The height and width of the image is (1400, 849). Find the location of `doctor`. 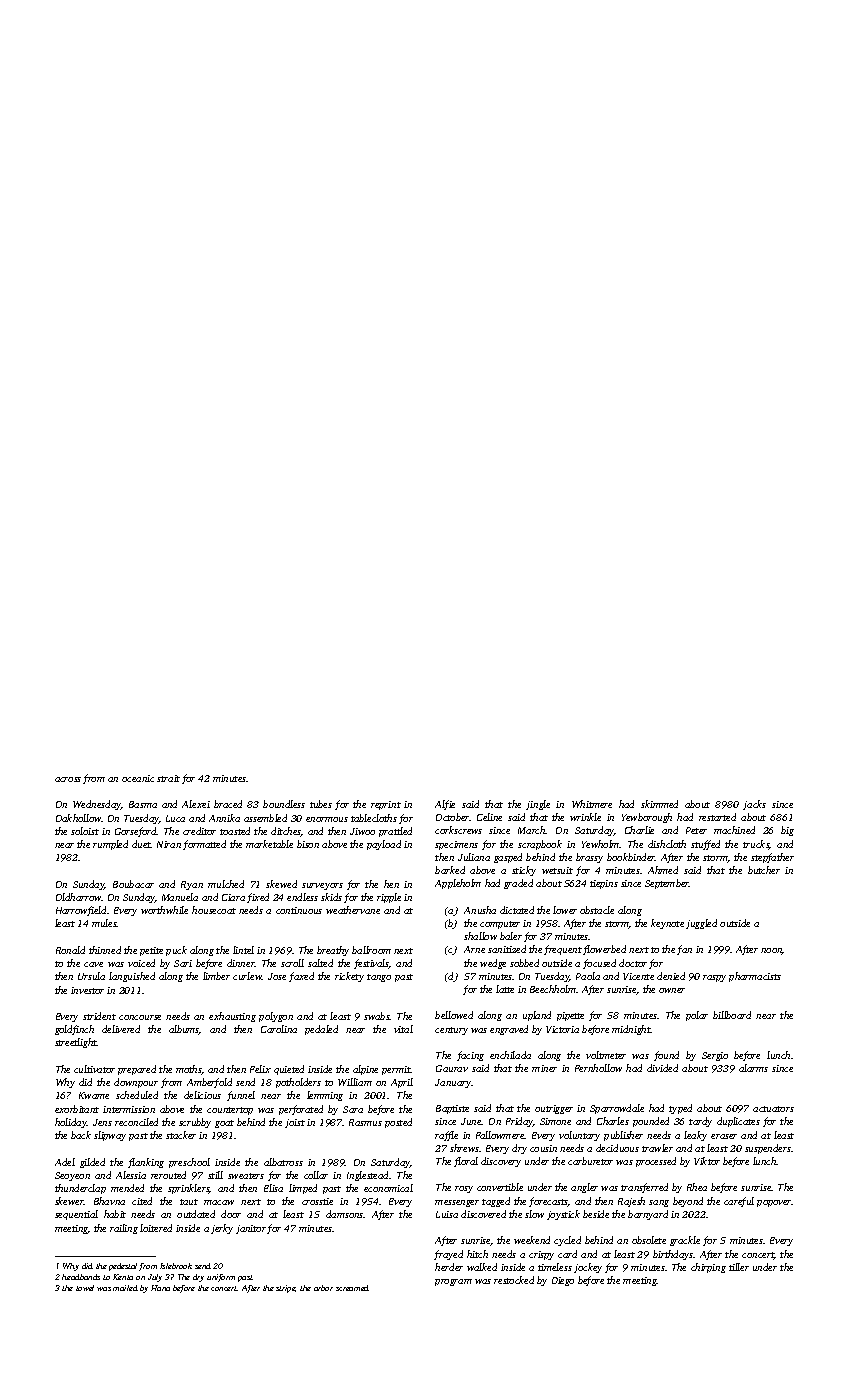

doctor is located at coordinates (633, 963).
